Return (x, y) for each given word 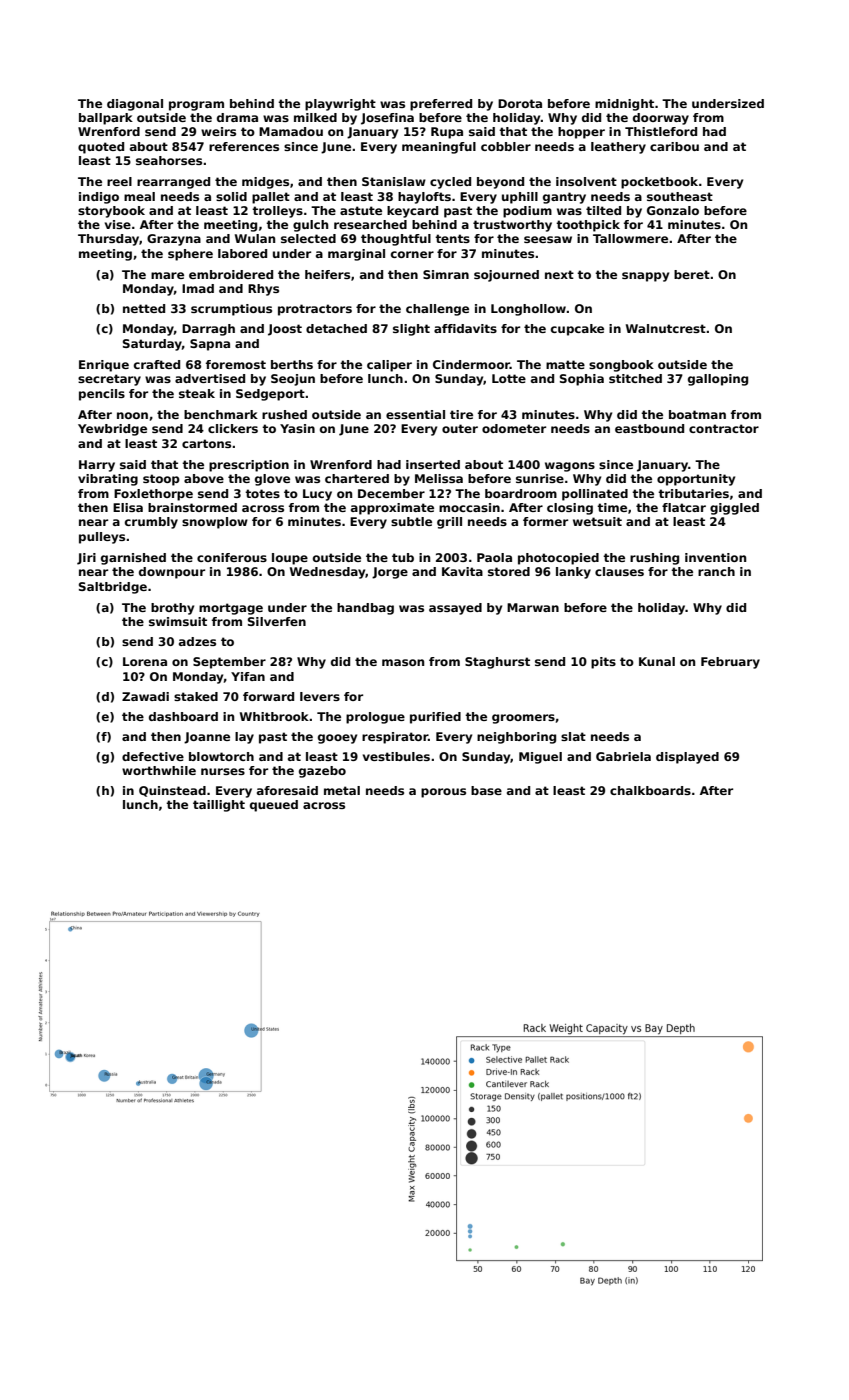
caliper (389, 366)
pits (603, 663)
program (196, 106)
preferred (441, 105)
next (559, 274)
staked (196, 696)
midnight (624, 105)
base (486, 790)
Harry (97, 466)
